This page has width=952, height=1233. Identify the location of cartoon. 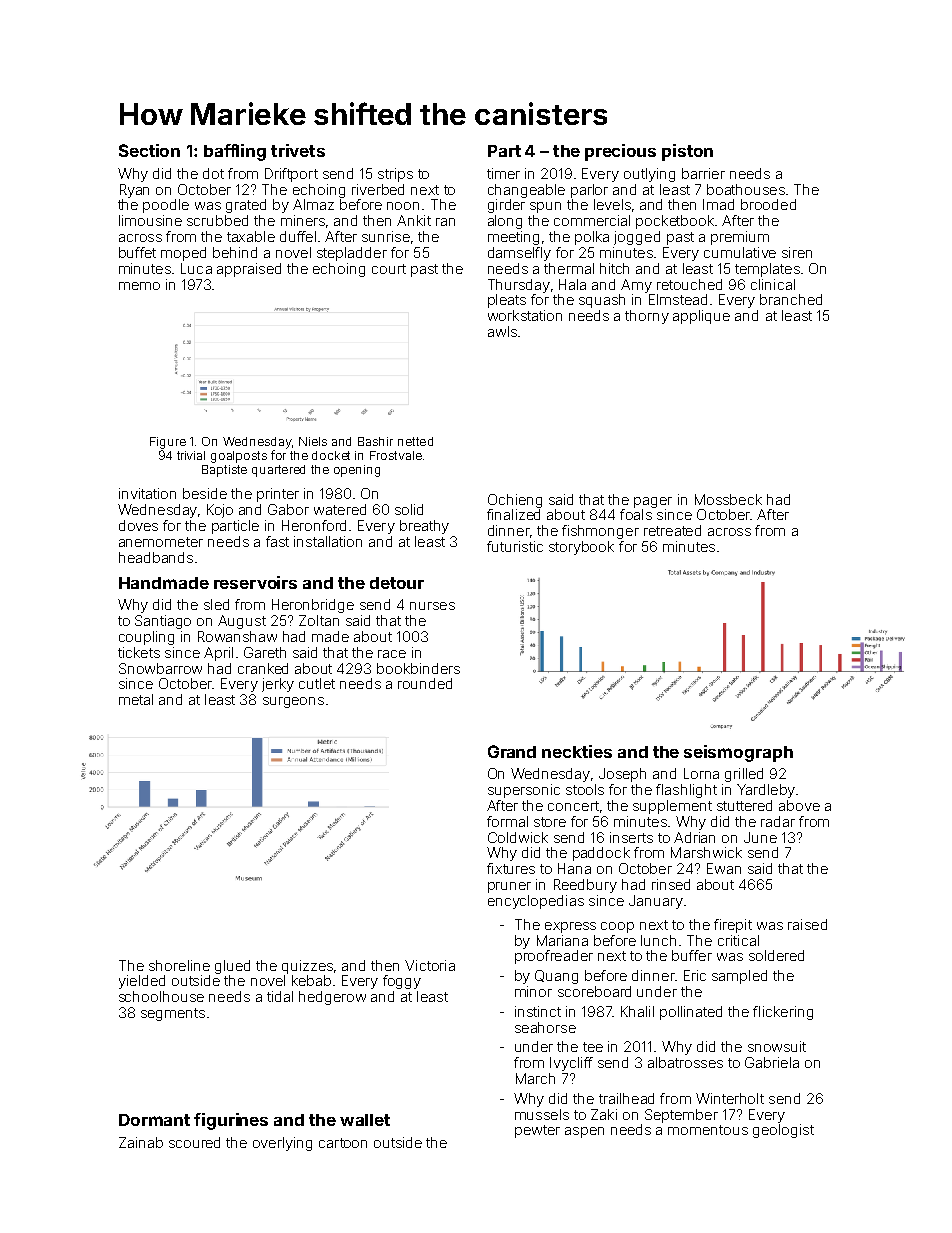
(343, 1143).
